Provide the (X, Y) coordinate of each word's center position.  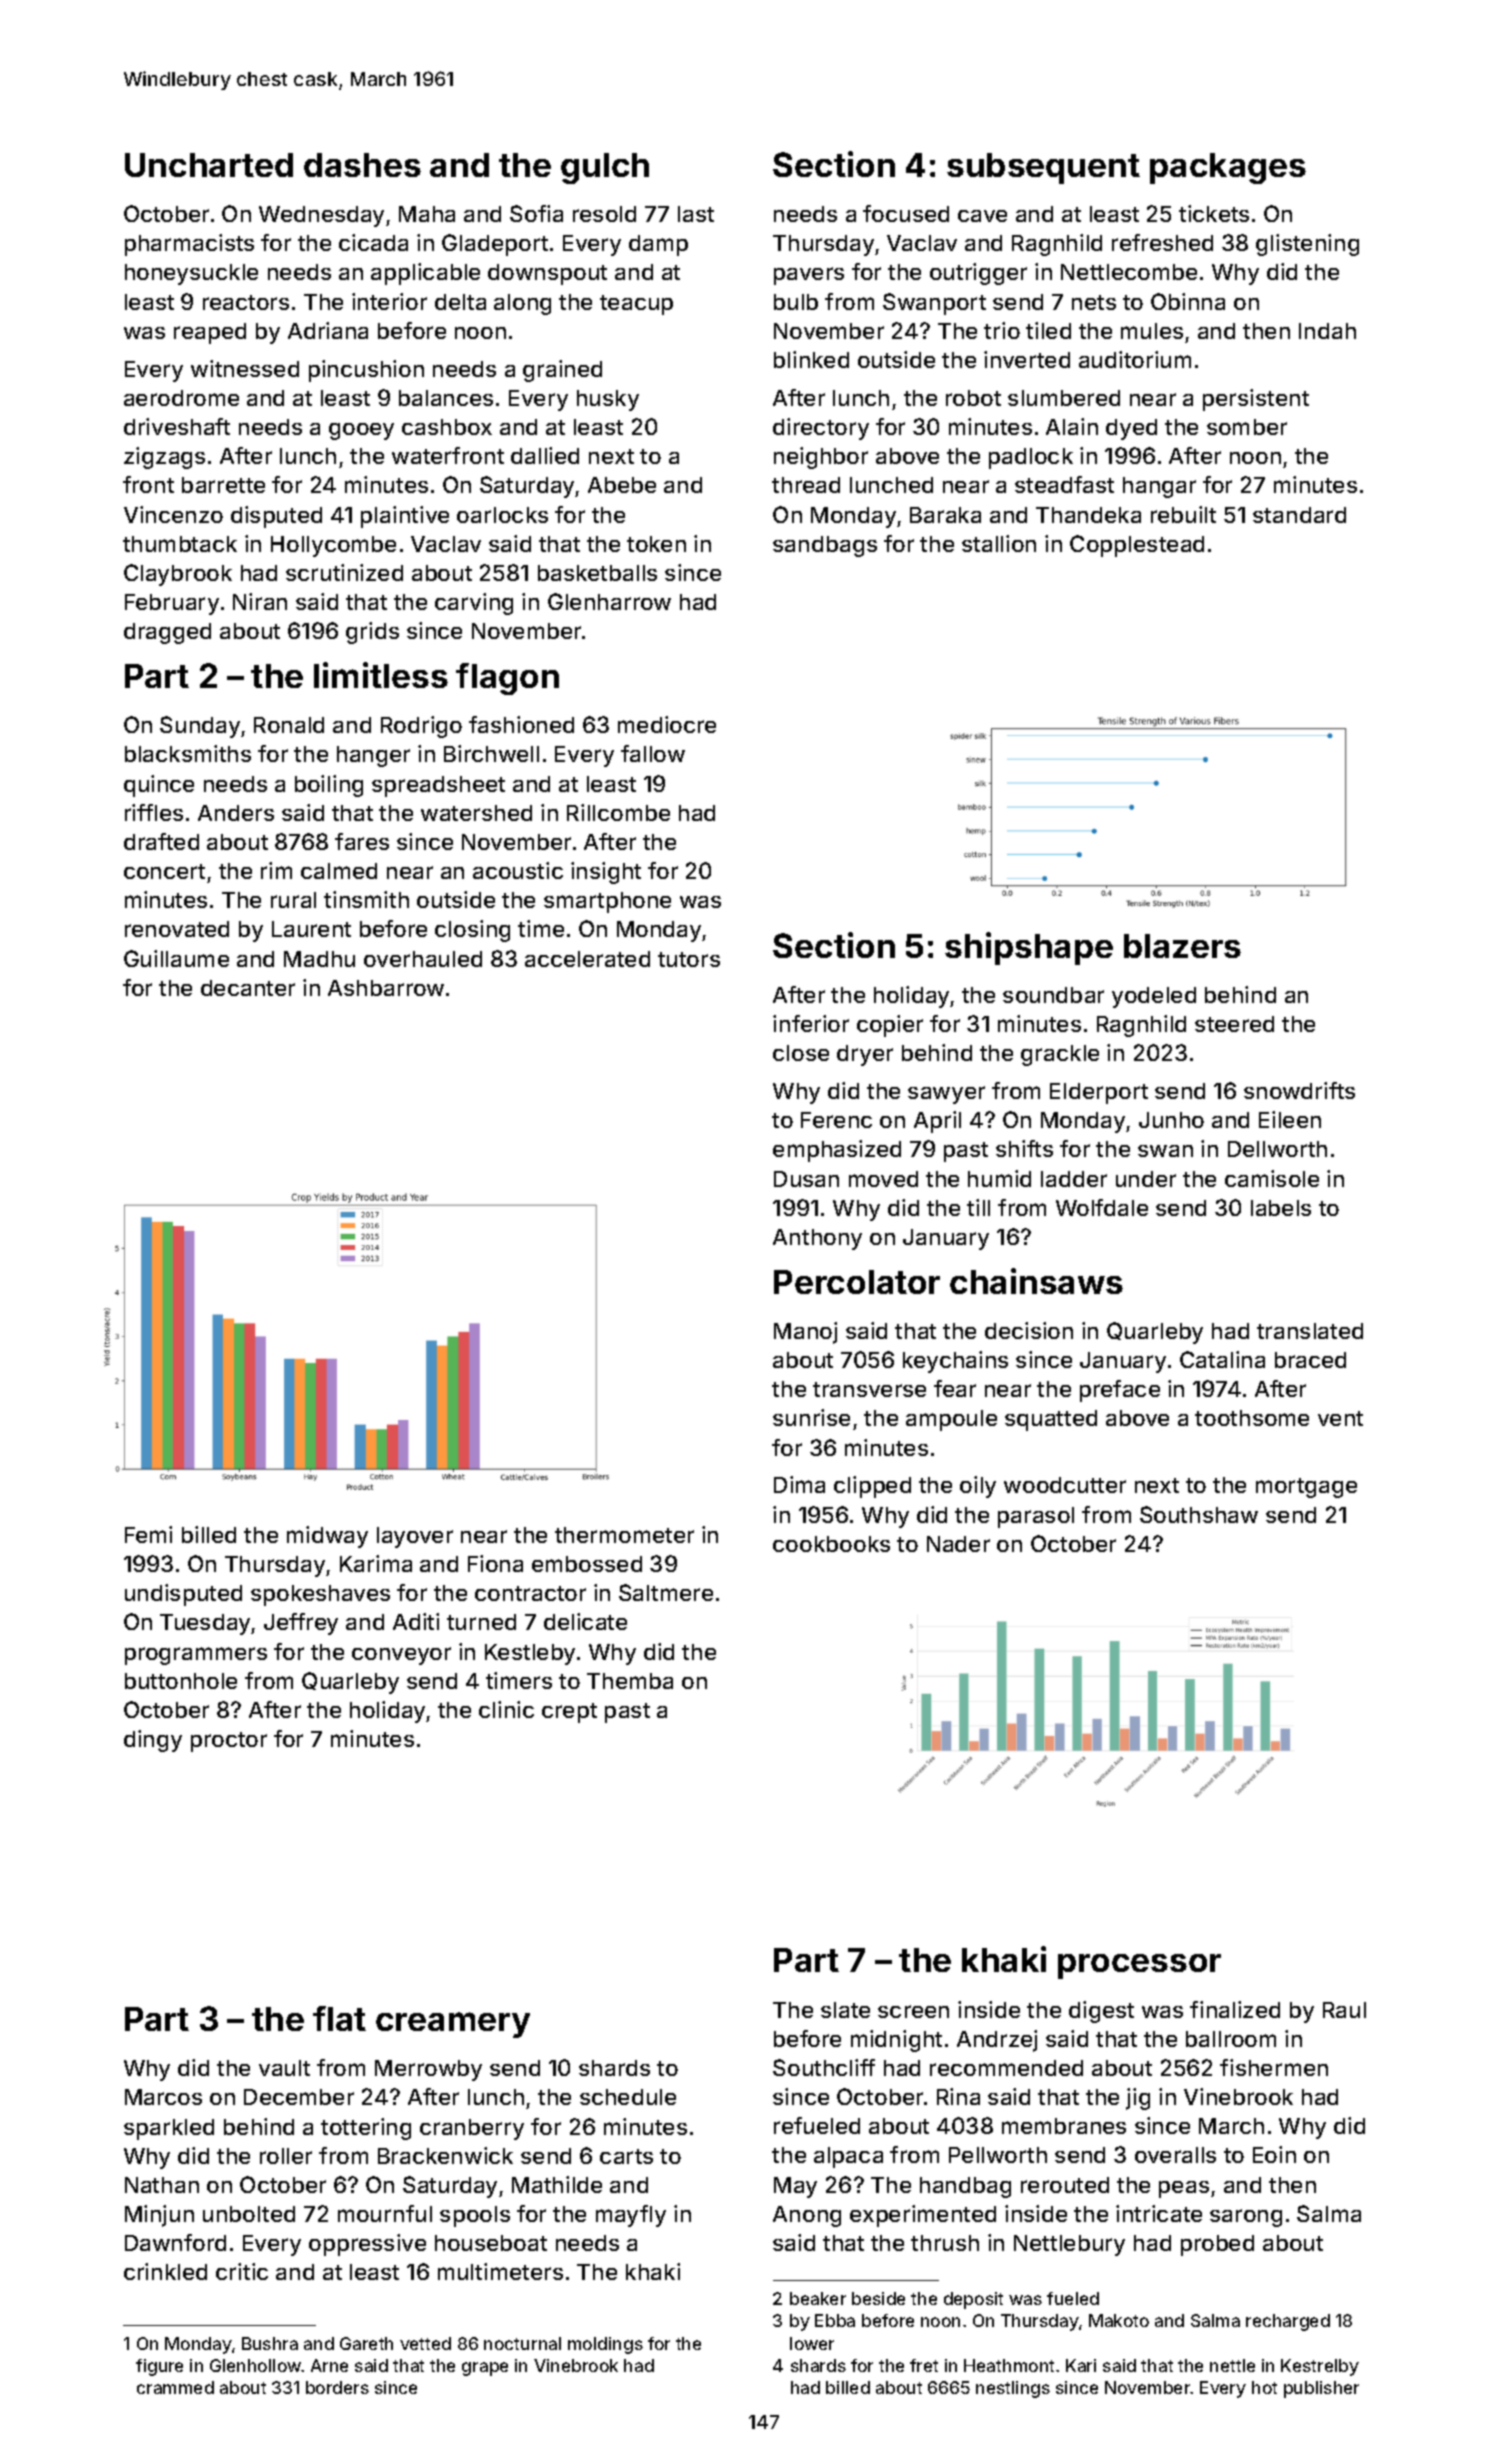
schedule (628, 2097)
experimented (923, 2216)
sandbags (825, 546)
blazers (1182, 946)
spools (475, 2216)
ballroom (1231, 2039)
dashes (362, 165)
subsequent (1043, 168)
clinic (506, 1709)
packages (1228, 168)
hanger (373, 756)
